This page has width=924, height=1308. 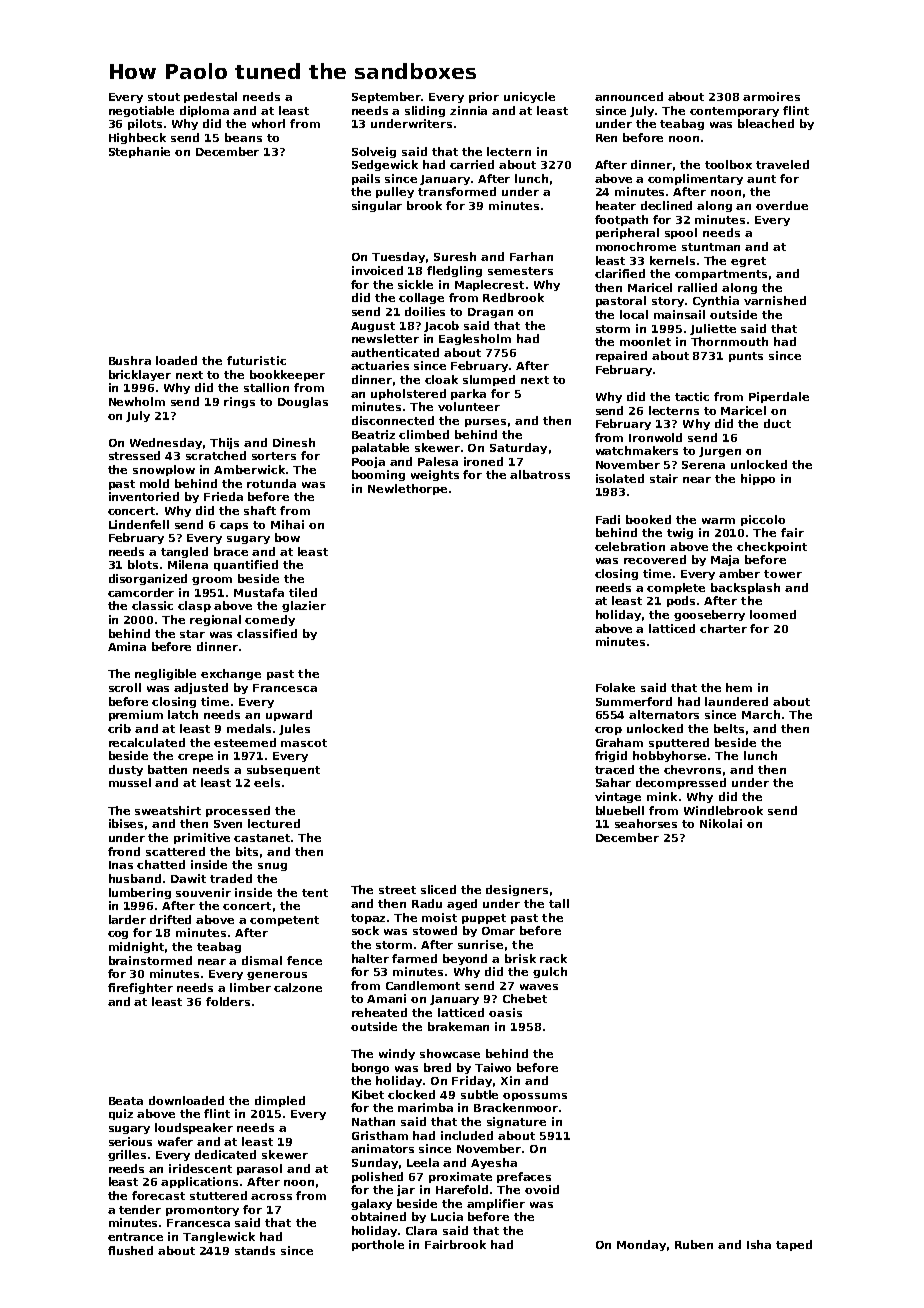 I want to click on Douglas, so click(x=303, y=402).
